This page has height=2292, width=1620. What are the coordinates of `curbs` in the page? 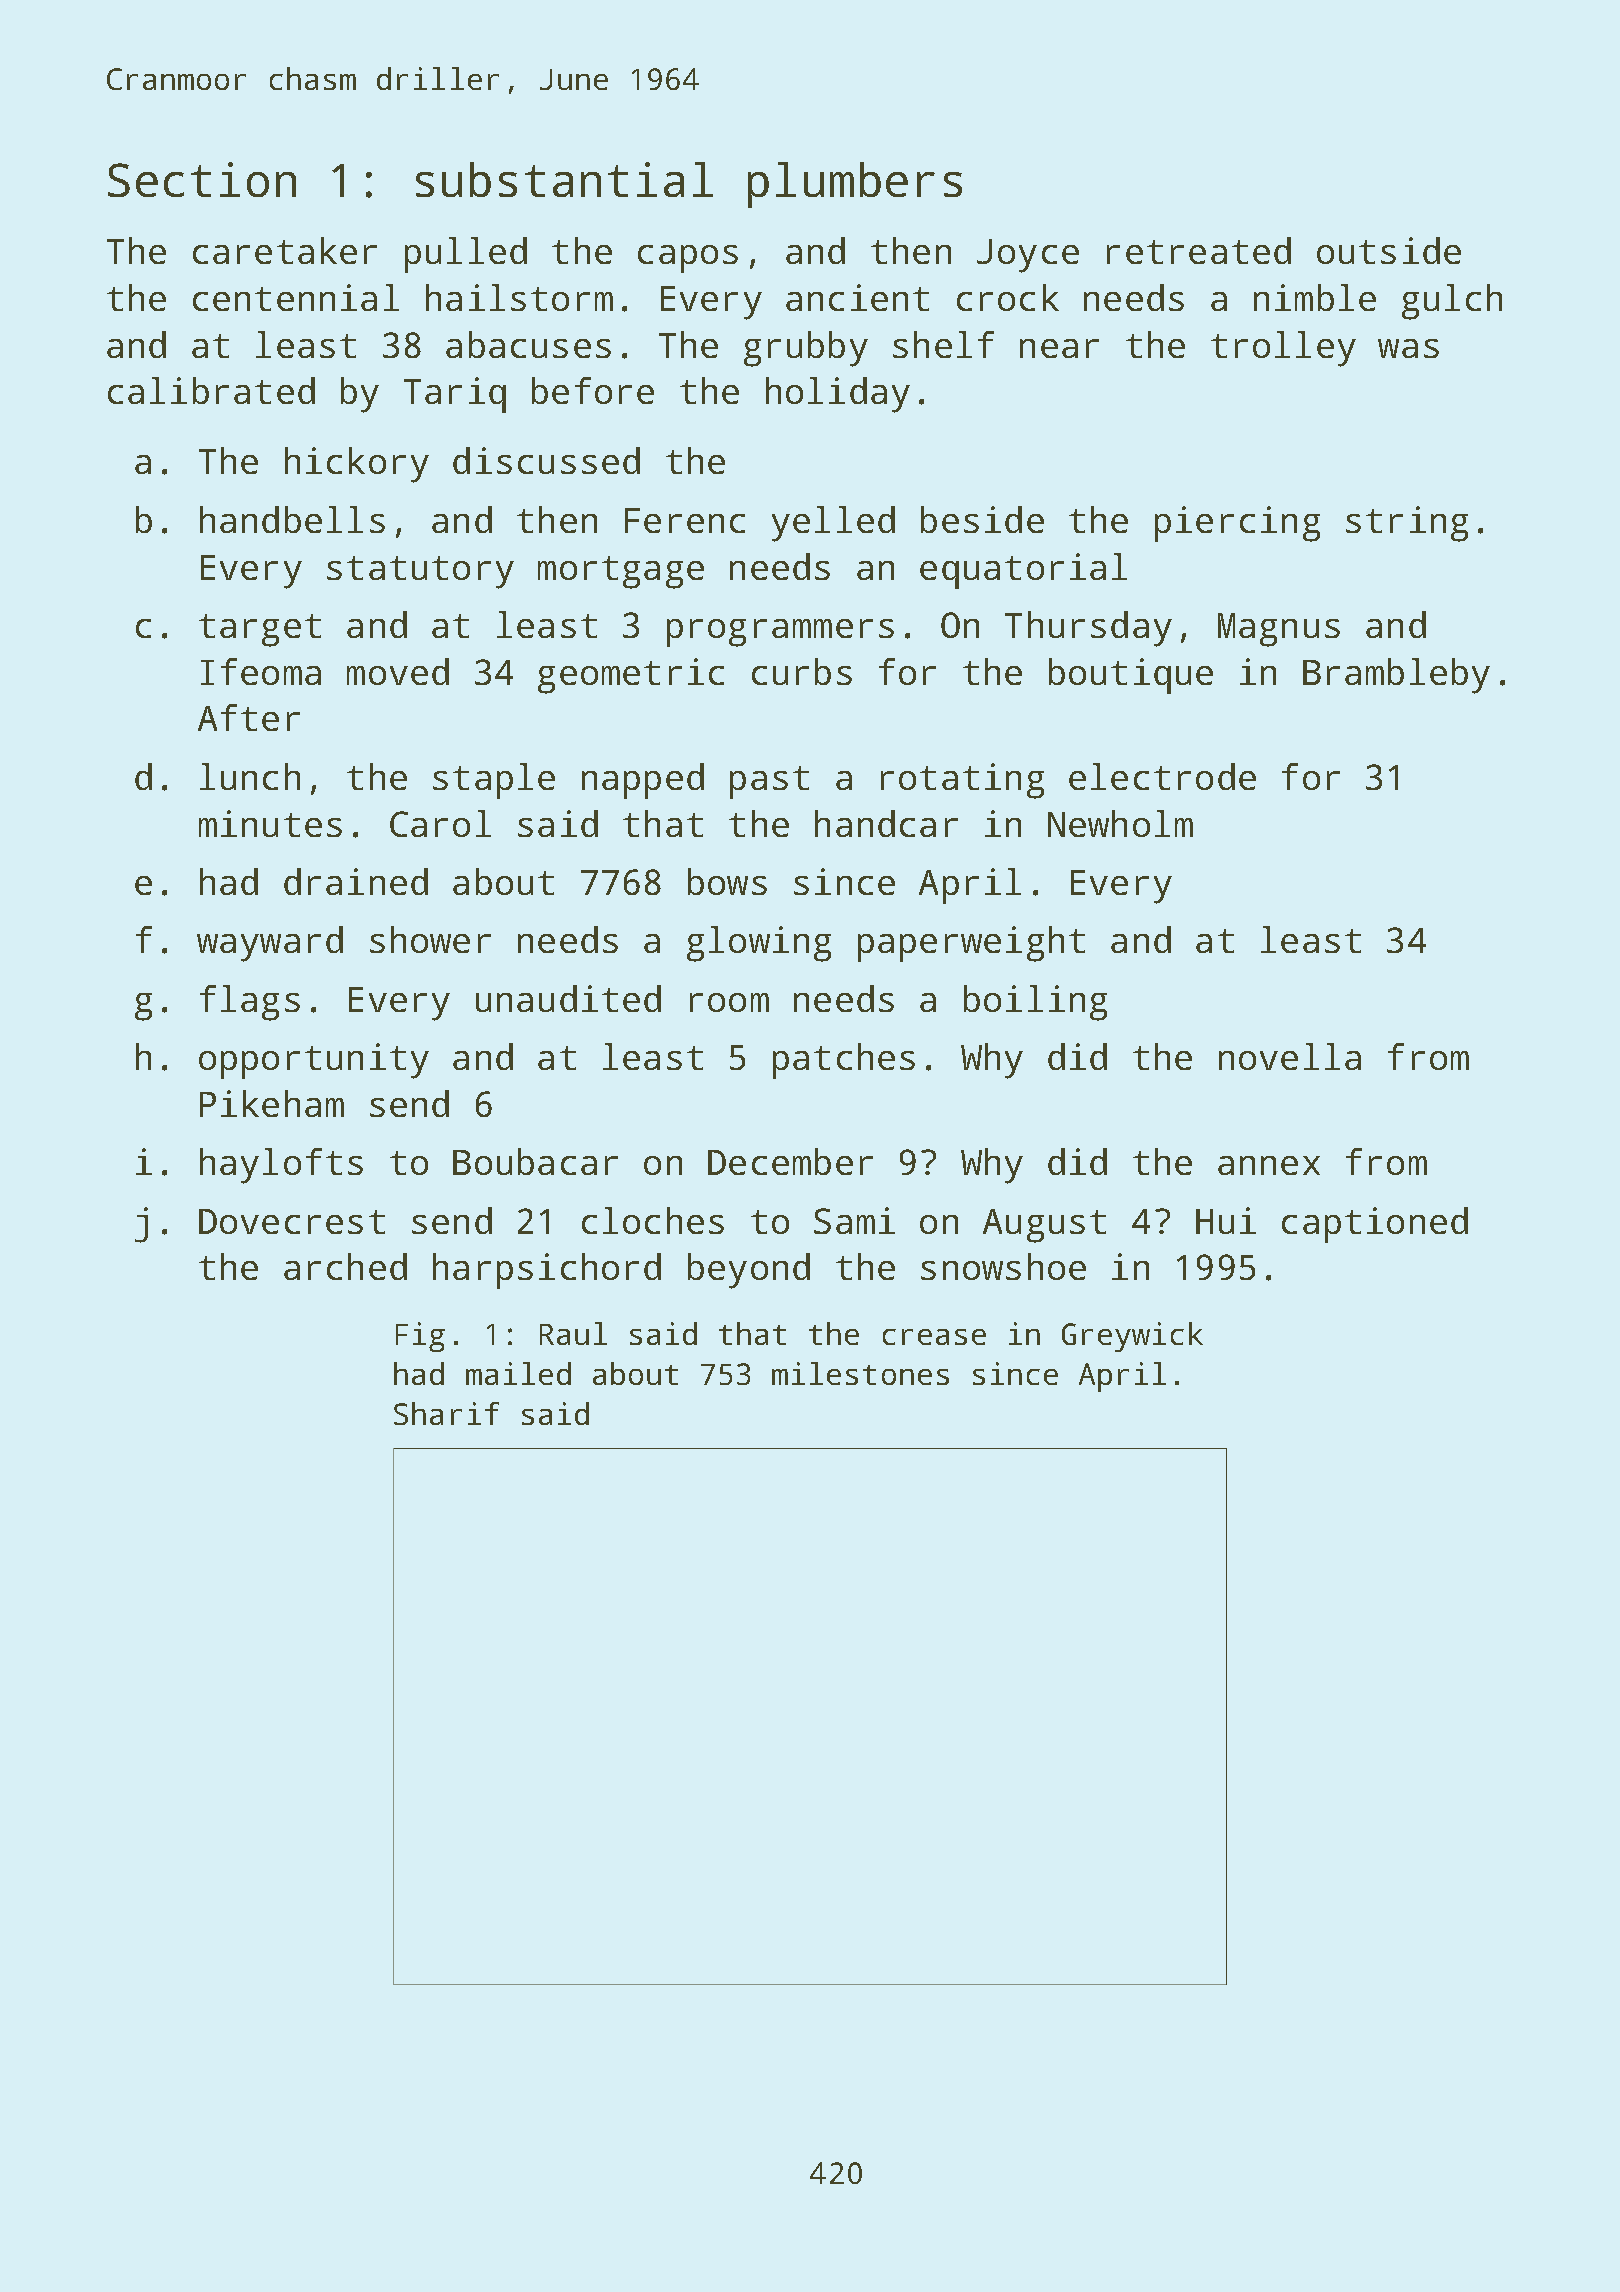 It's located at (802, 671).
